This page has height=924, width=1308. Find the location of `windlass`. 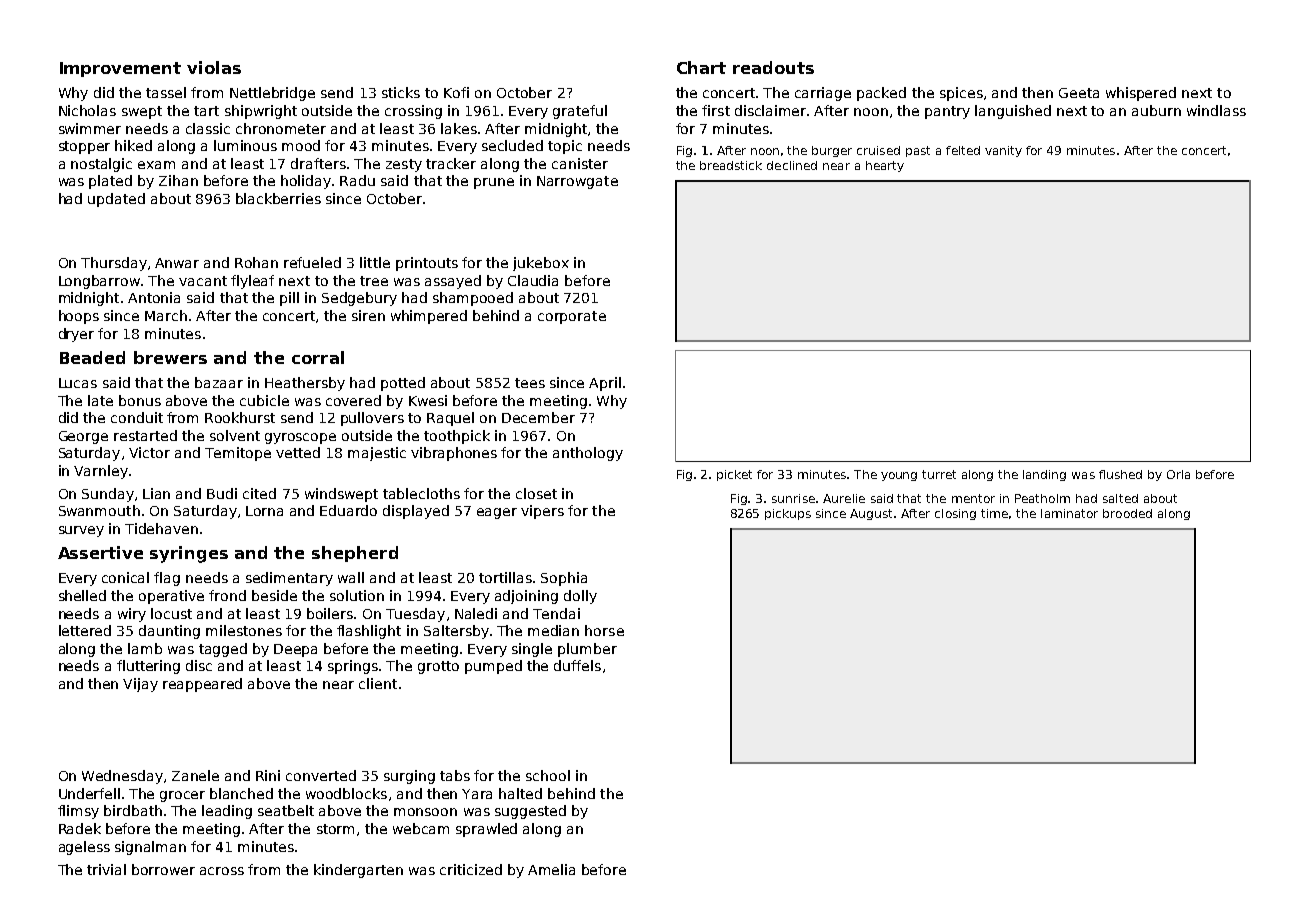

windlass is located at coordinates (1216, 110).
